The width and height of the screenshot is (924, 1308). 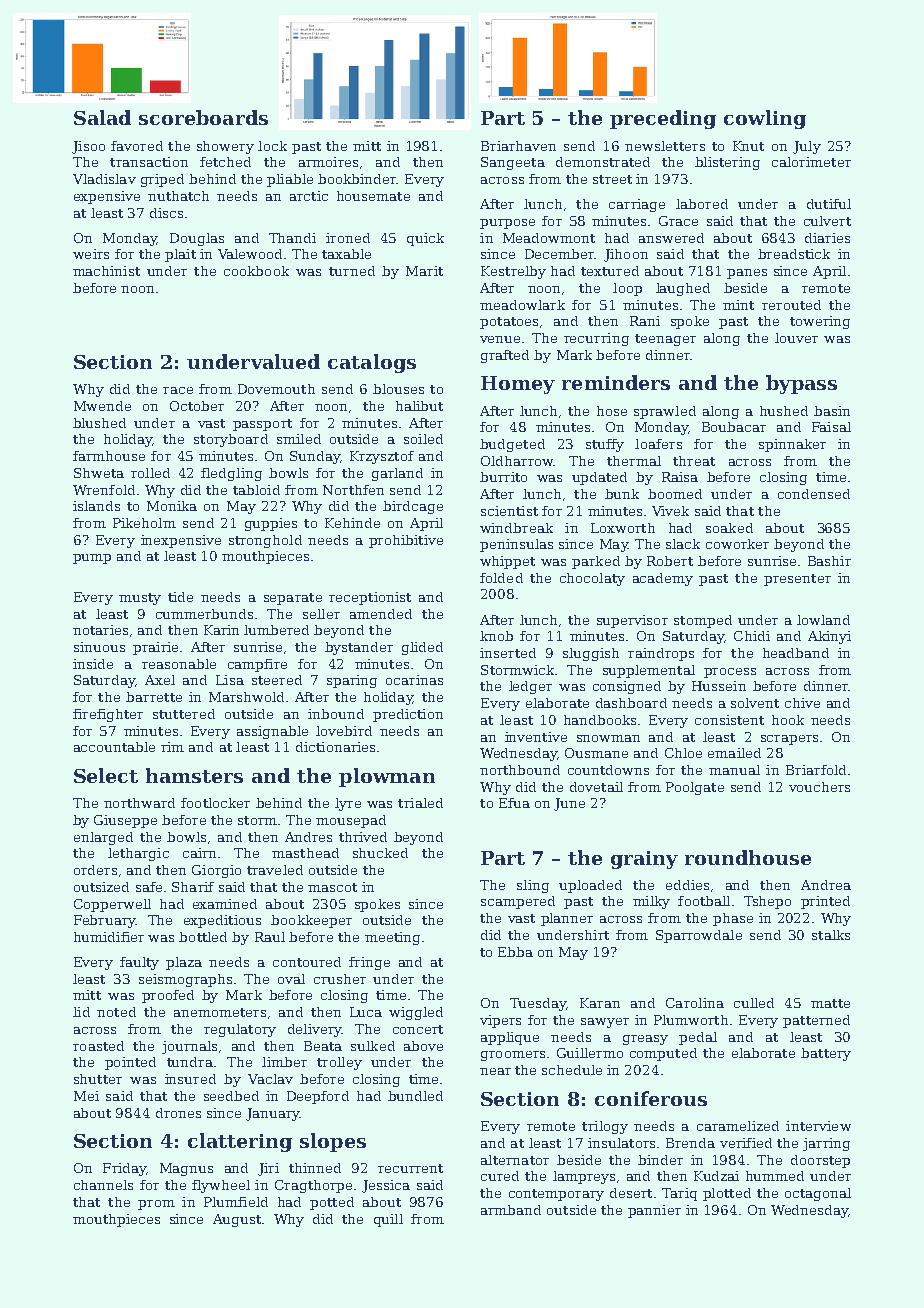 What do you see at coordinates (802, 703) in the screenshot?
I see `chive` at bounding box center [802, 703].
